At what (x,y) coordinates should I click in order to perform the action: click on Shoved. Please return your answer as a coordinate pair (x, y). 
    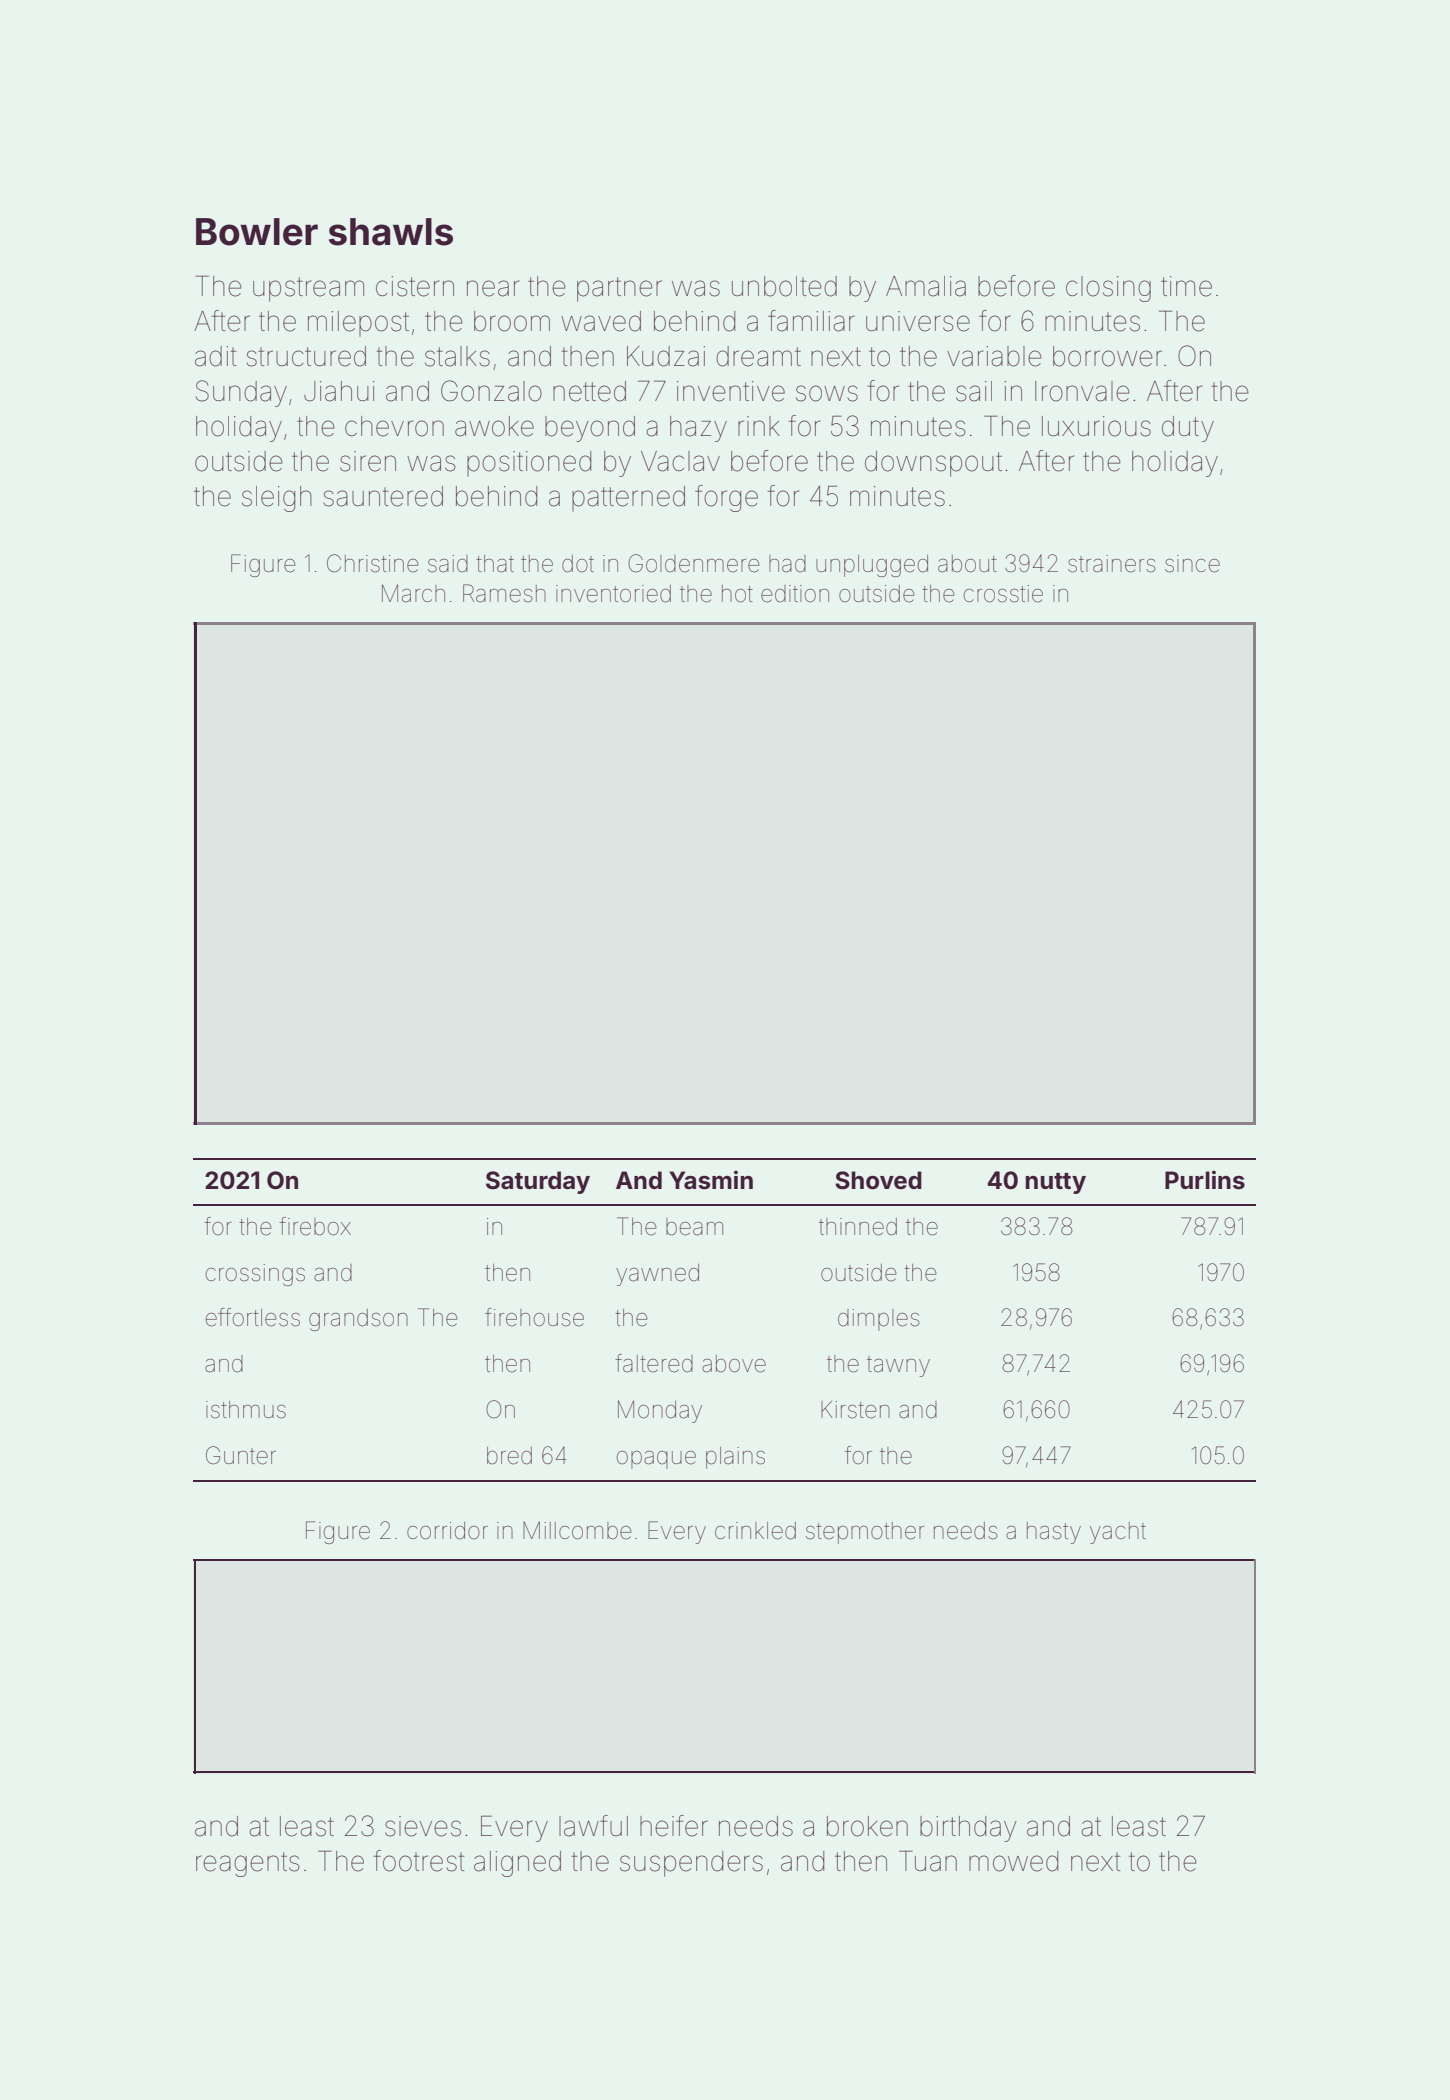
    Looking at the image, I should click on (878, 1180).
